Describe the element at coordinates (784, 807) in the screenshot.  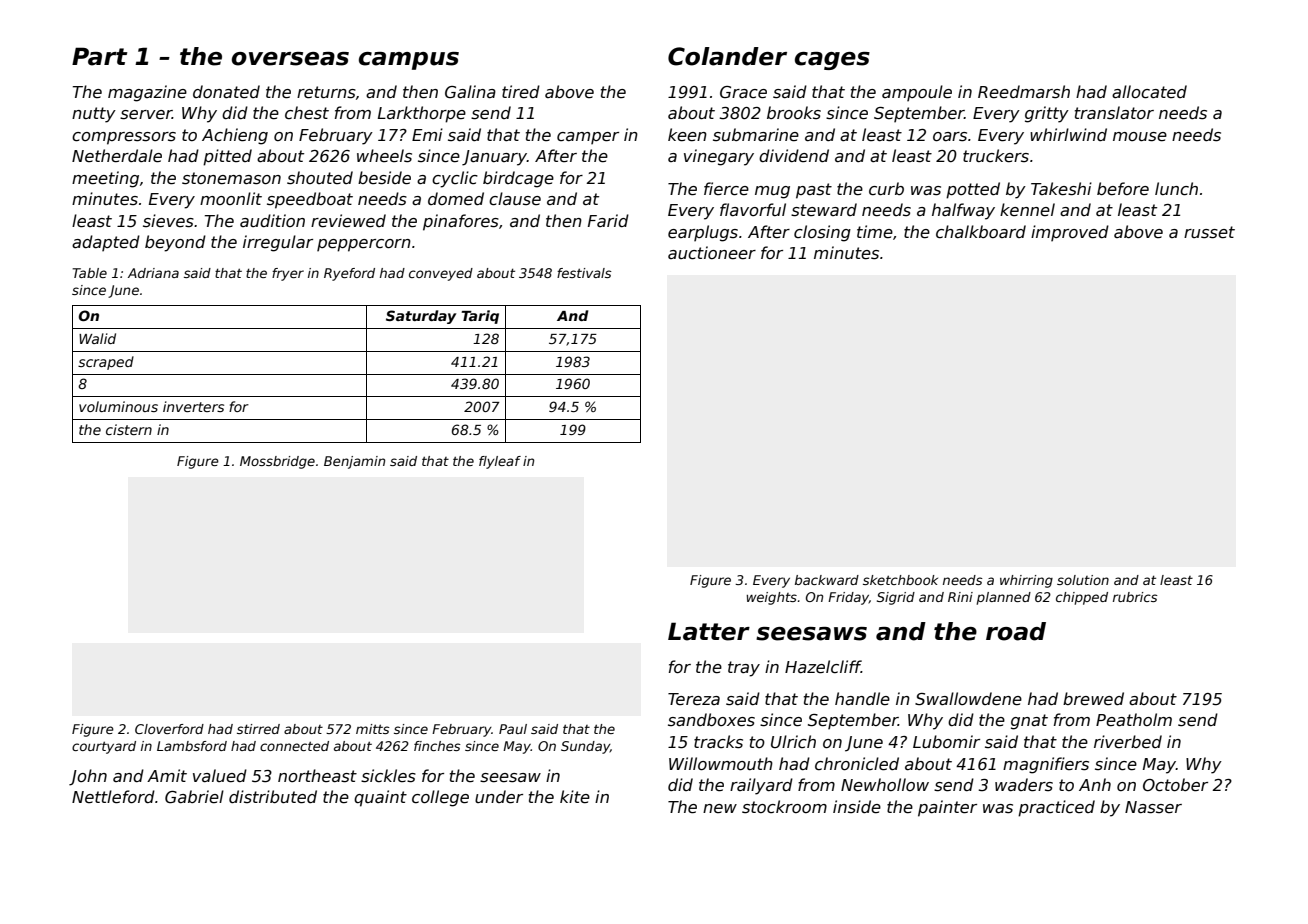
I see `stockroom` at that location.
